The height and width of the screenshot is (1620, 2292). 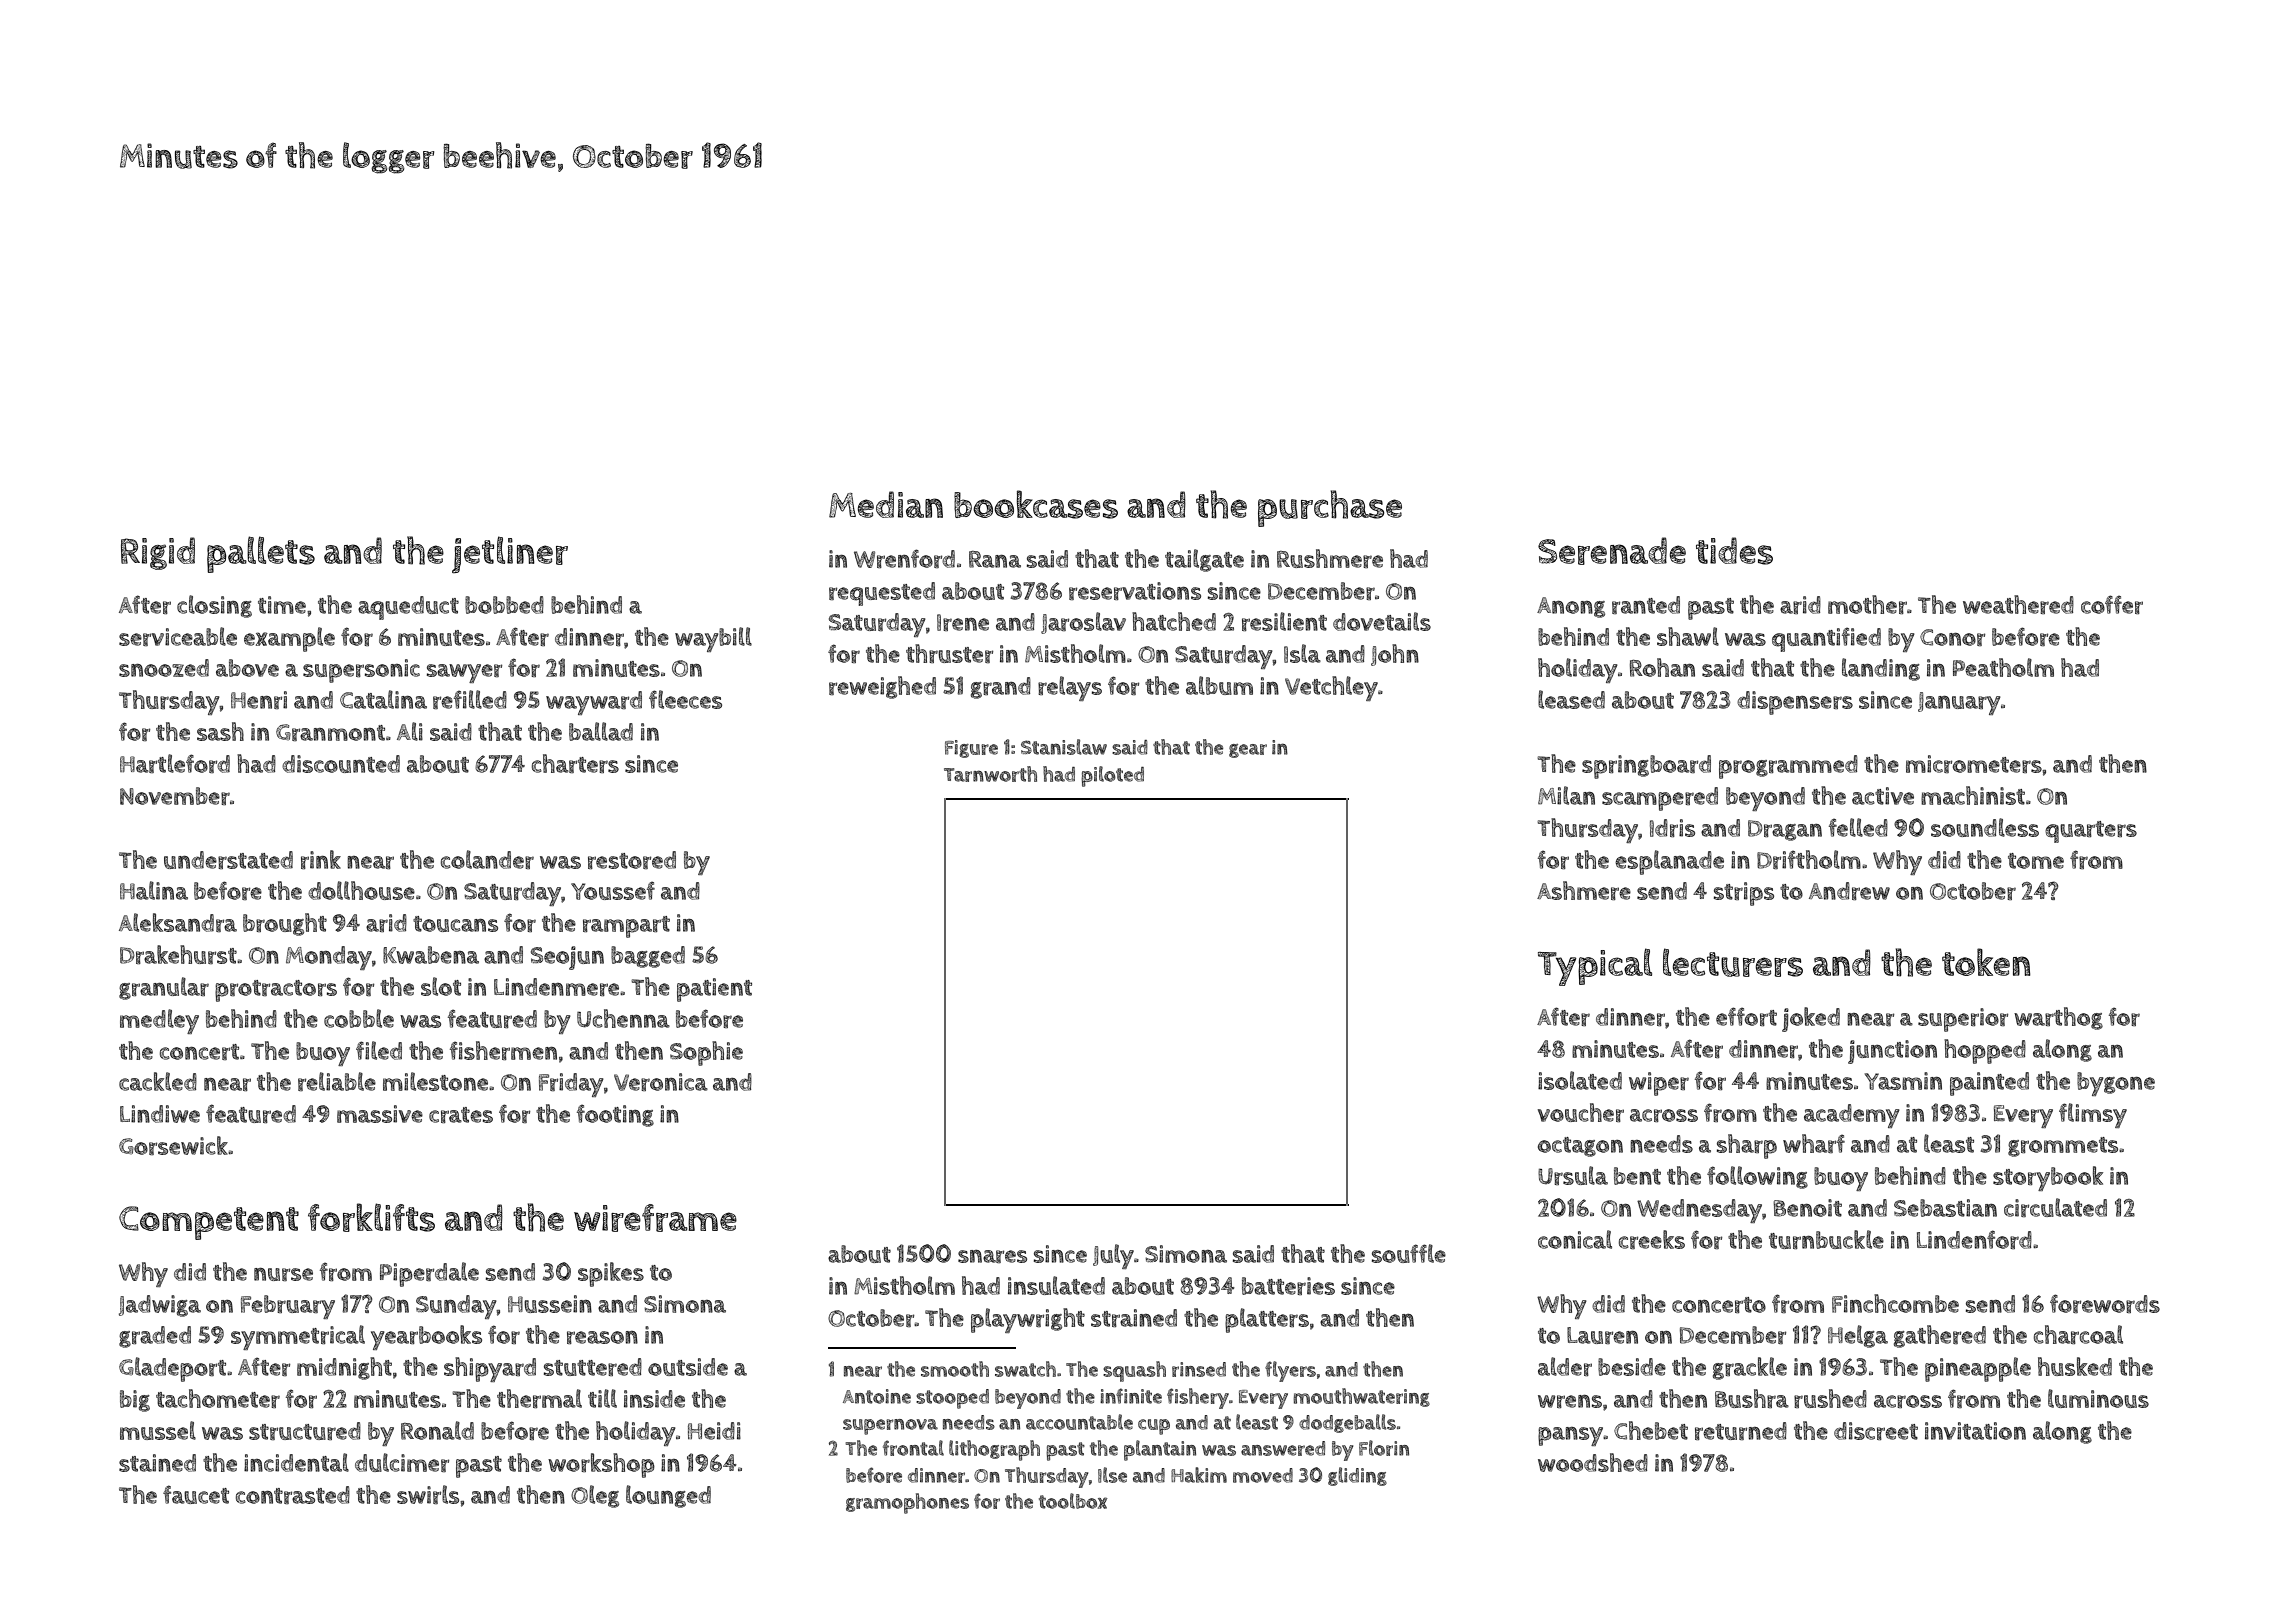 I want to click on above, so click(x=247, y=668).
